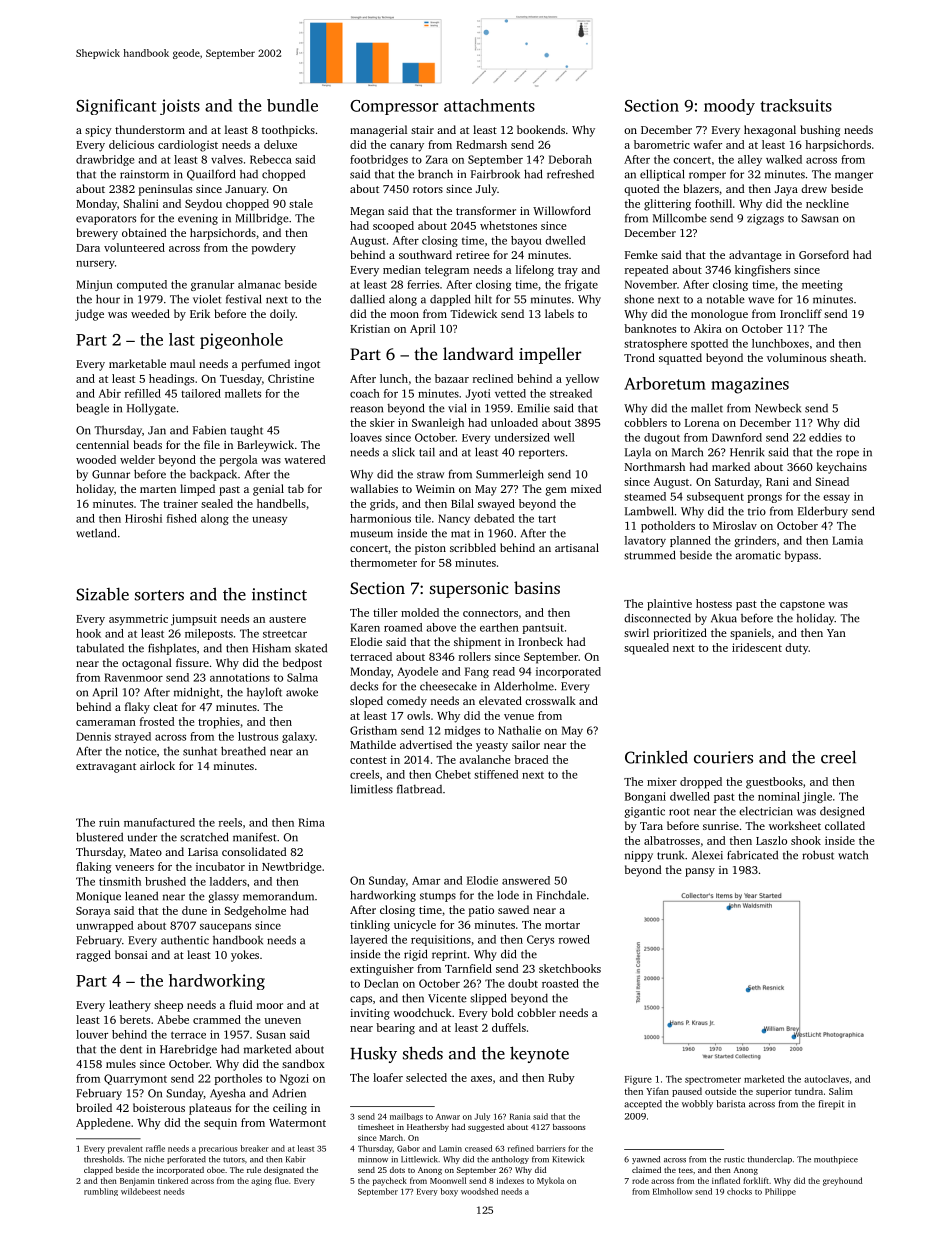  I want to click on yellow, so click(582, 380).
